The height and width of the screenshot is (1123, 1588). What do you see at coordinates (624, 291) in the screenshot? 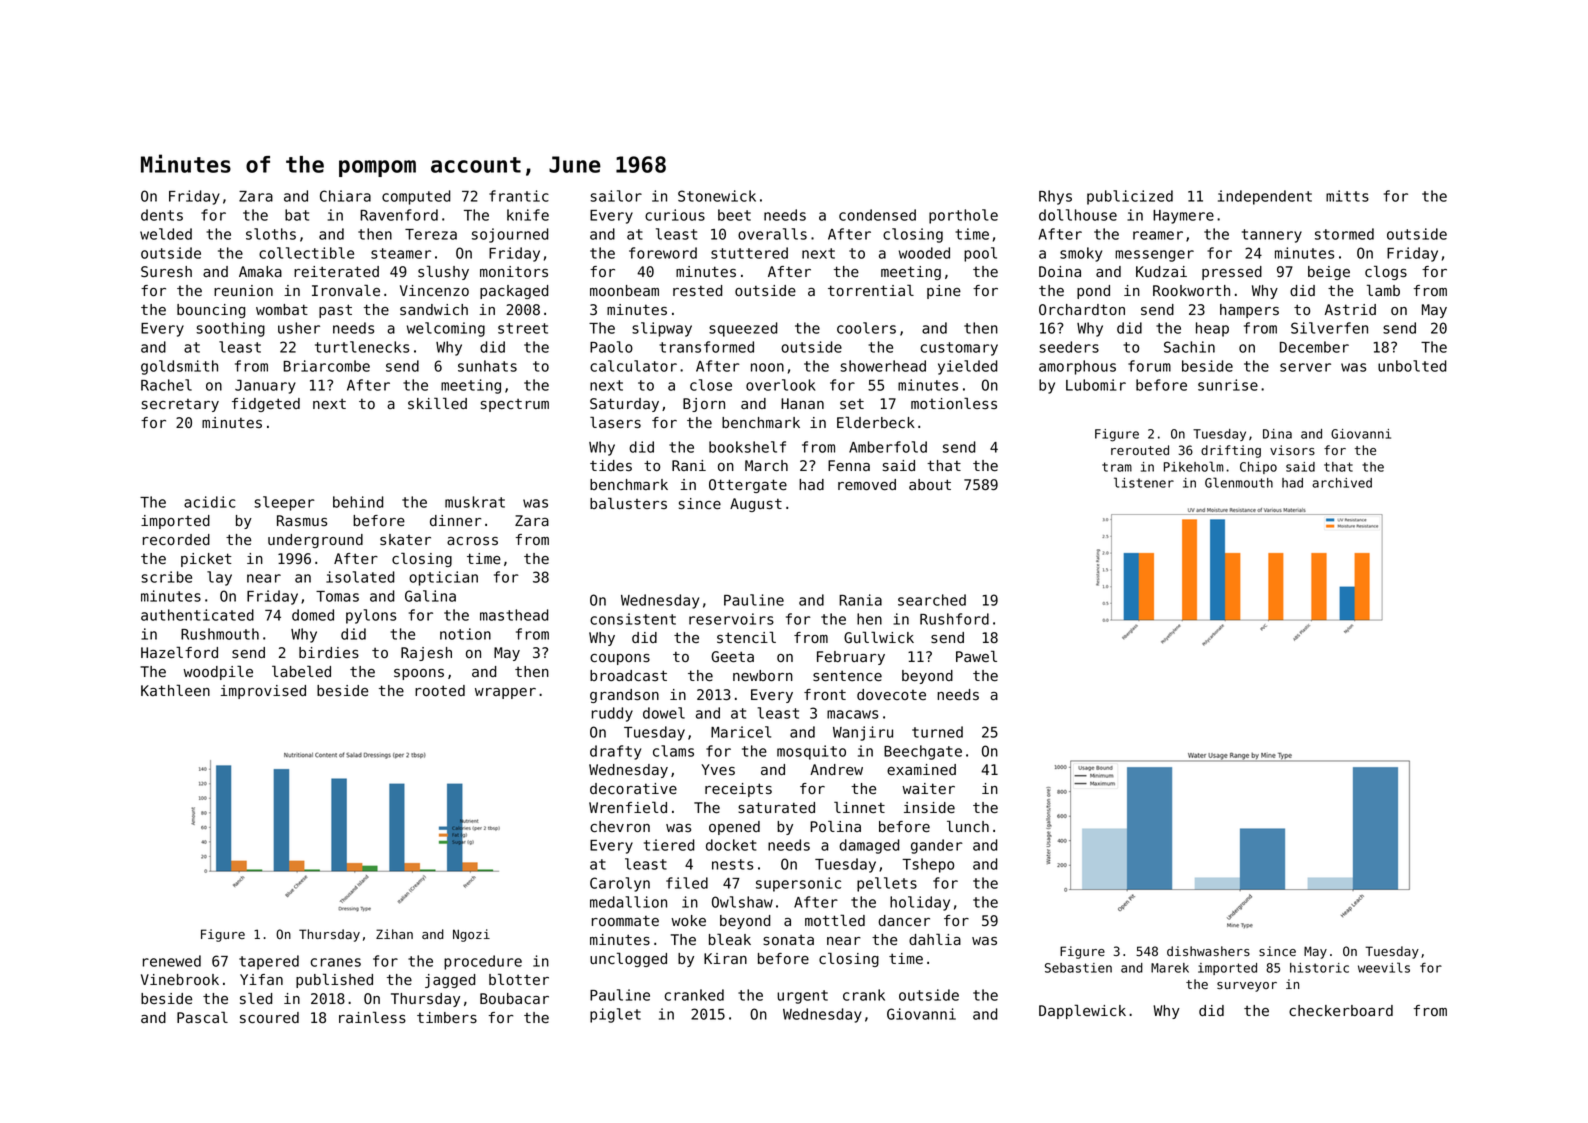
I see `moonbeam` at bounding box center [624, 291].
